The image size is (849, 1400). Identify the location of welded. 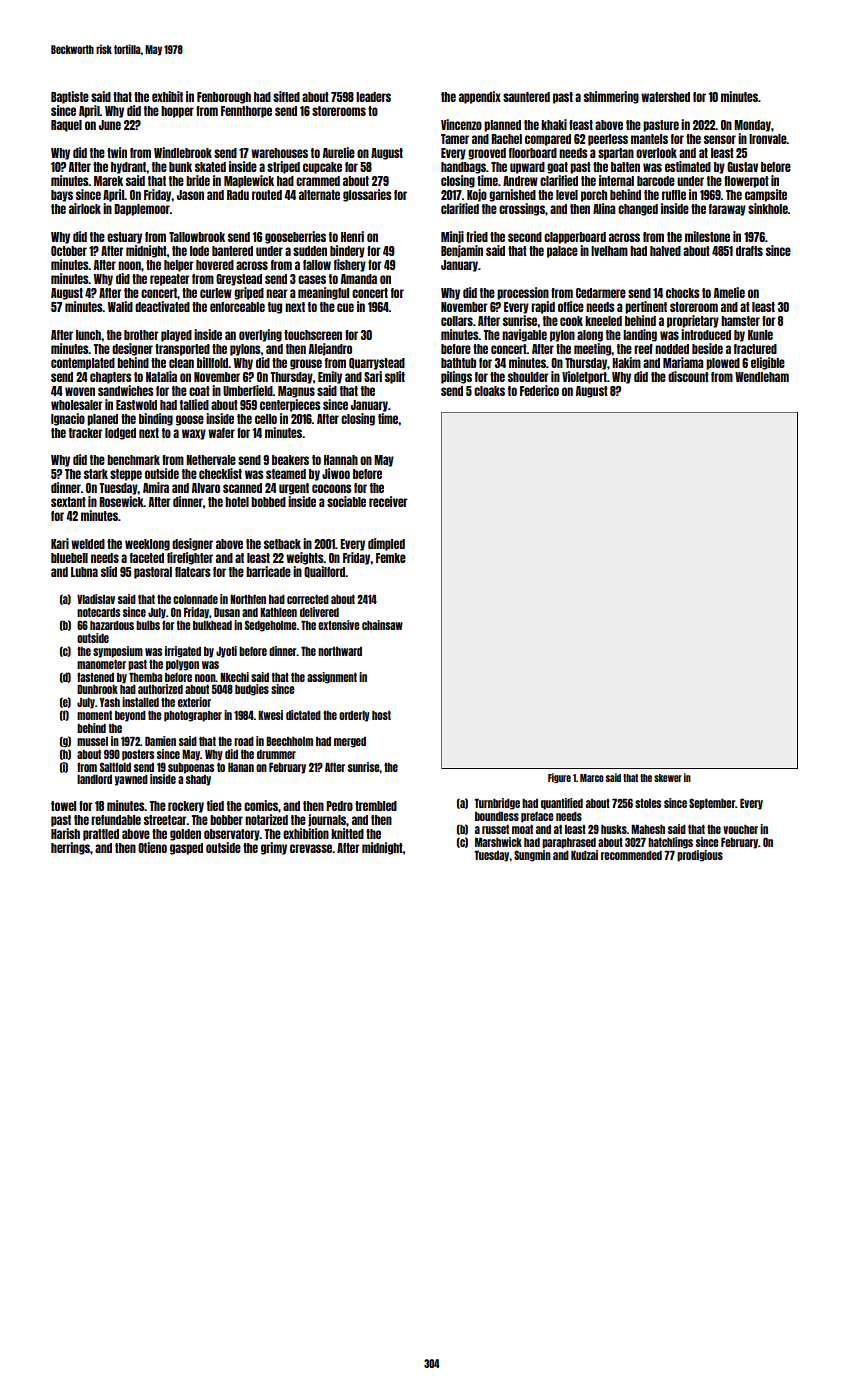
(88, 544).
